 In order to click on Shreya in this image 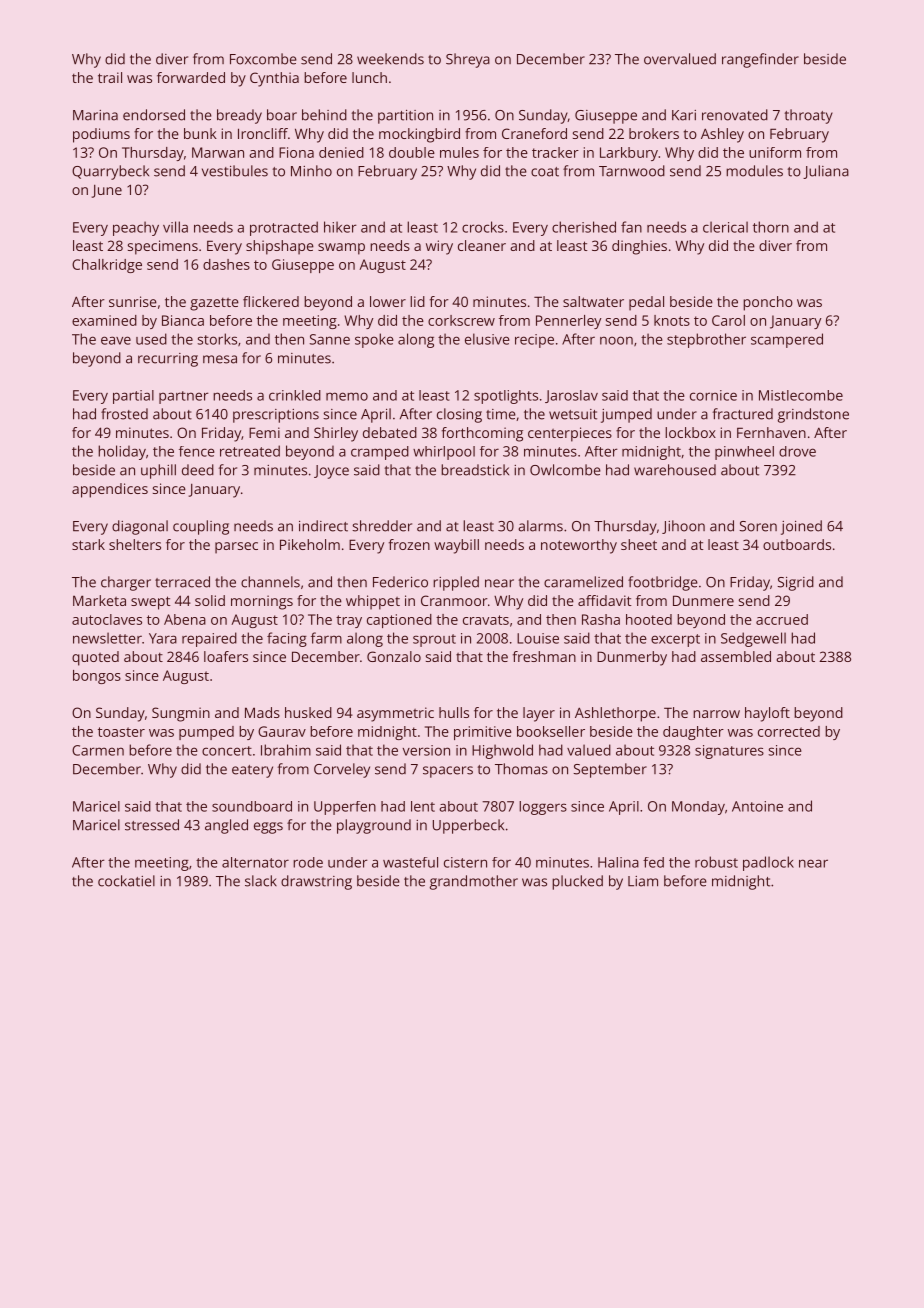, I will do `click(468, 60)`.
